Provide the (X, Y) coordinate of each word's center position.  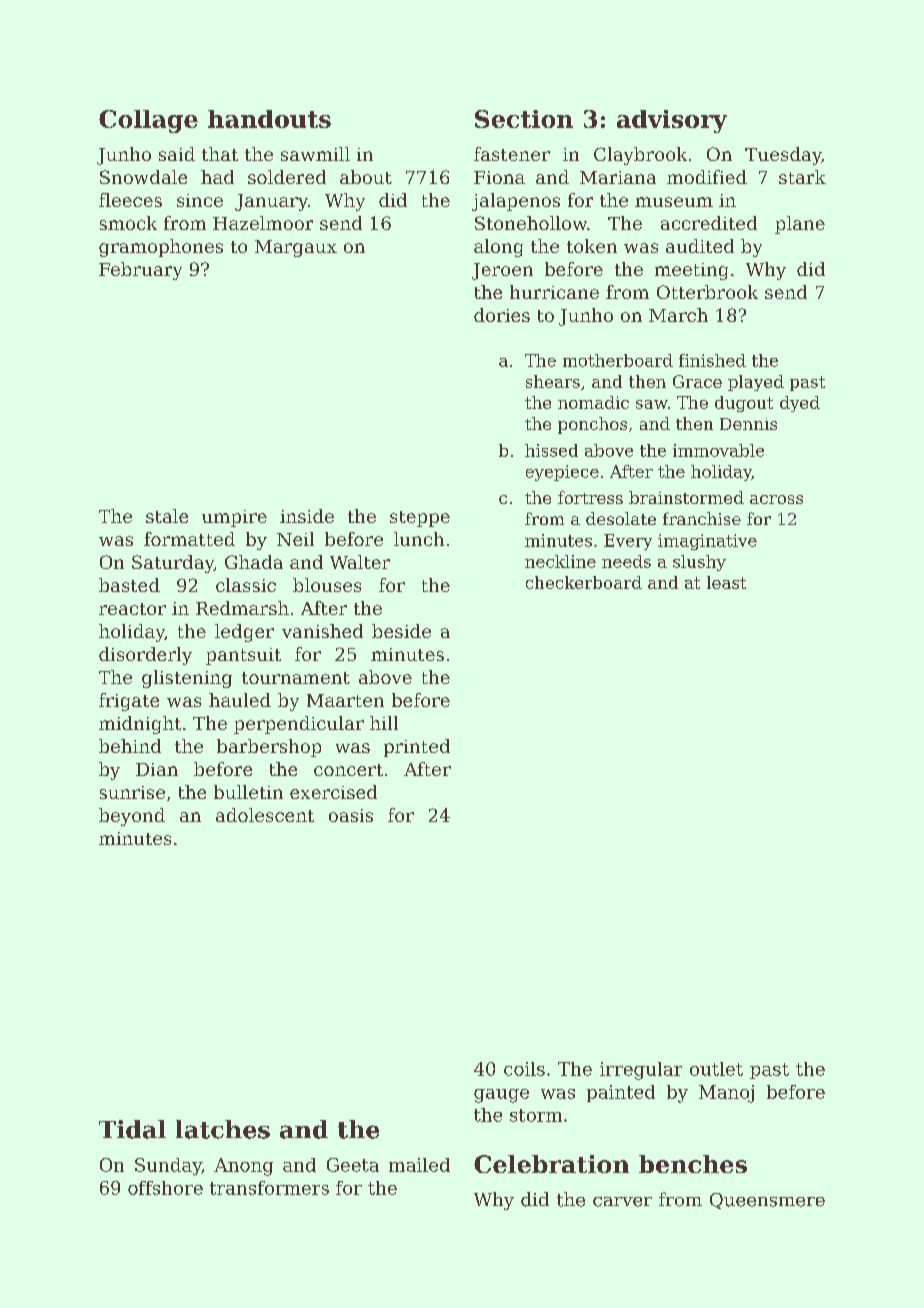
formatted (189, 539)
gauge (501, 1096)
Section (524, 119)
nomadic (593, 402)
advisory (672, 121)
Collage (148, 121)
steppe (420, 519)
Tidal (132, 1129)
